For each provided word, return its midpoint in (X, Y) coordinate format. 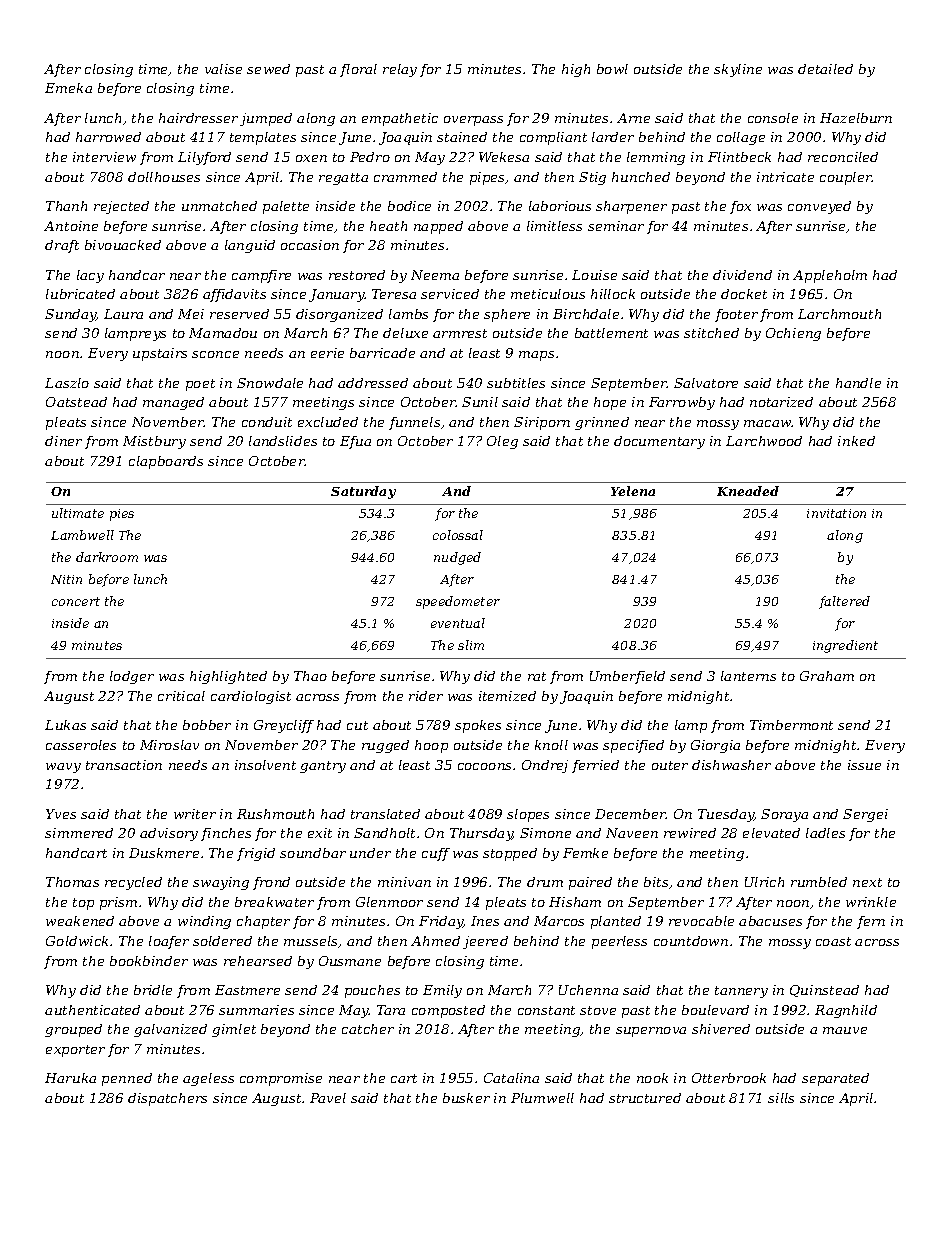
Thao (310, 676)
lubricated (80, 294)
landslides (283, 441)
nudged (457, 558)
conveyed (819, 207)
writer (195, 814)
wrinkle (871, 902)
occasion (310, 245)
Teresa (394, 294)
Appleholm (830, 276)
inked (856, 441)
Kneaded (748, 491)
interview (104, 157)
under (370, 853)
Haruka (70, 1078)
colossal (458, 535)
